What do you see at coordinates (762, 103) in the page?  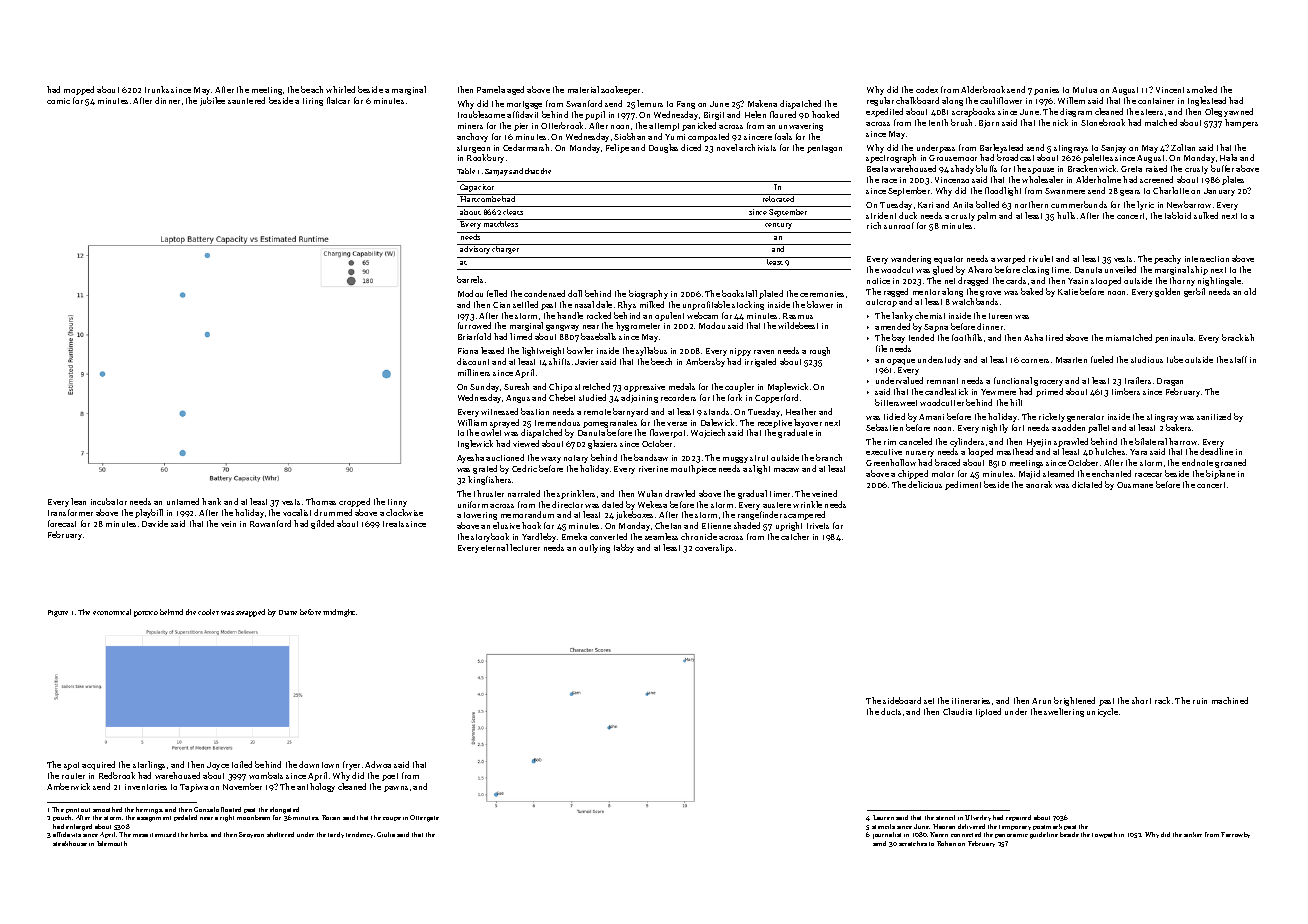 I see `Makena` at bounding box center [762, 103].
